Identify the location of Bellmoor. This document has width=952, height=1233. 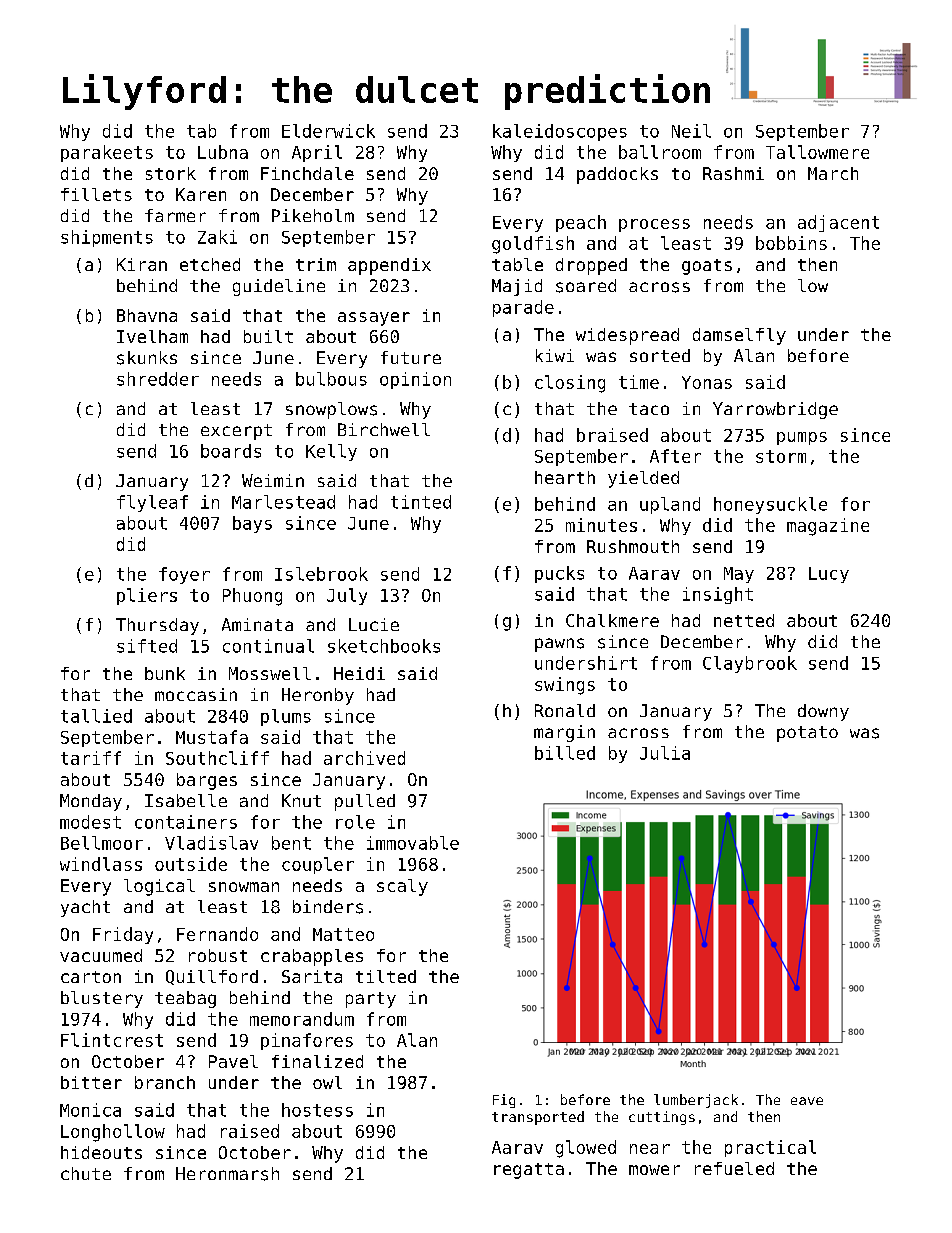
(102, 843).
